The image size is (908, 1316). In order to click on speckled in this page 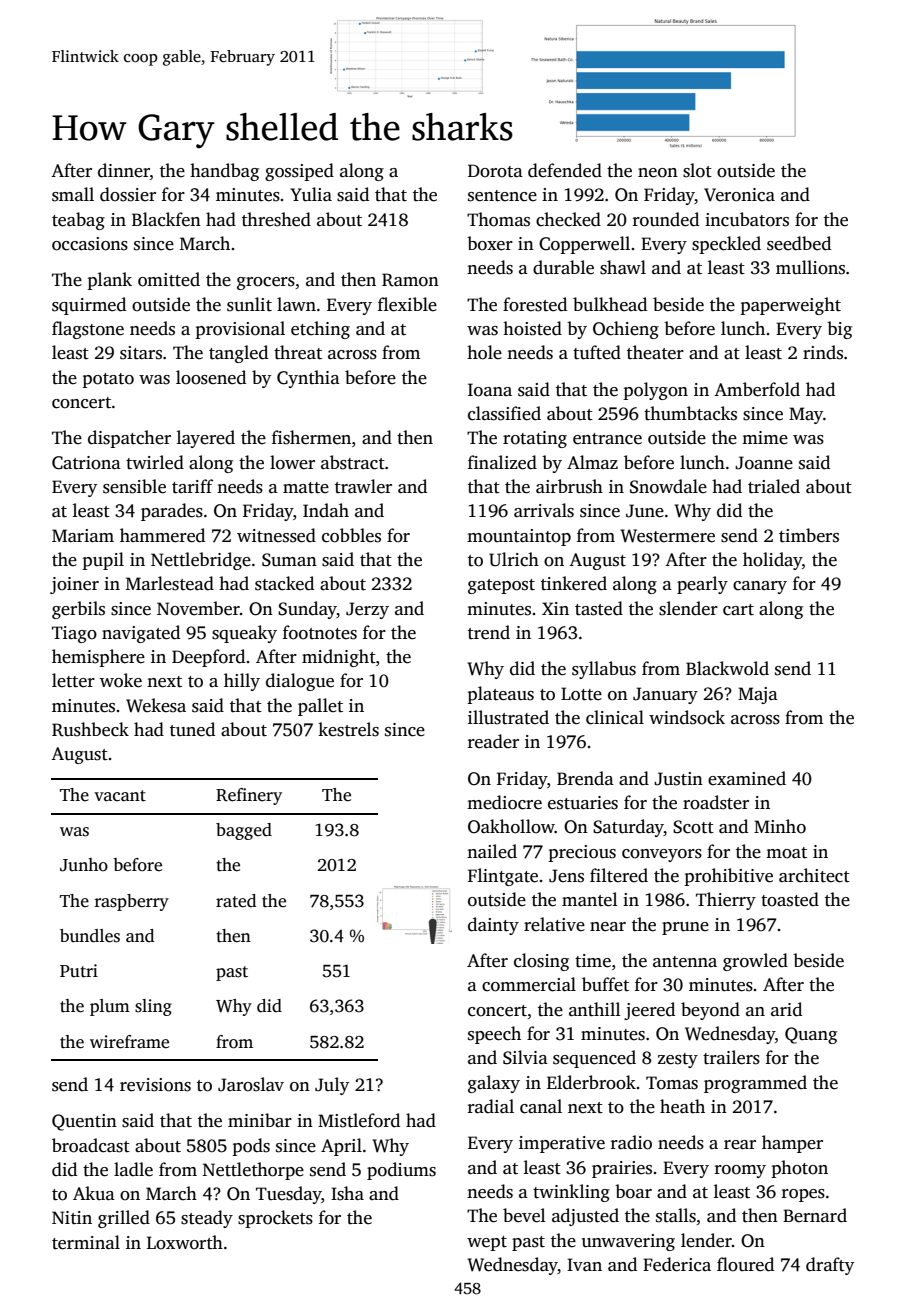, I will do `click(726, 245)`.
